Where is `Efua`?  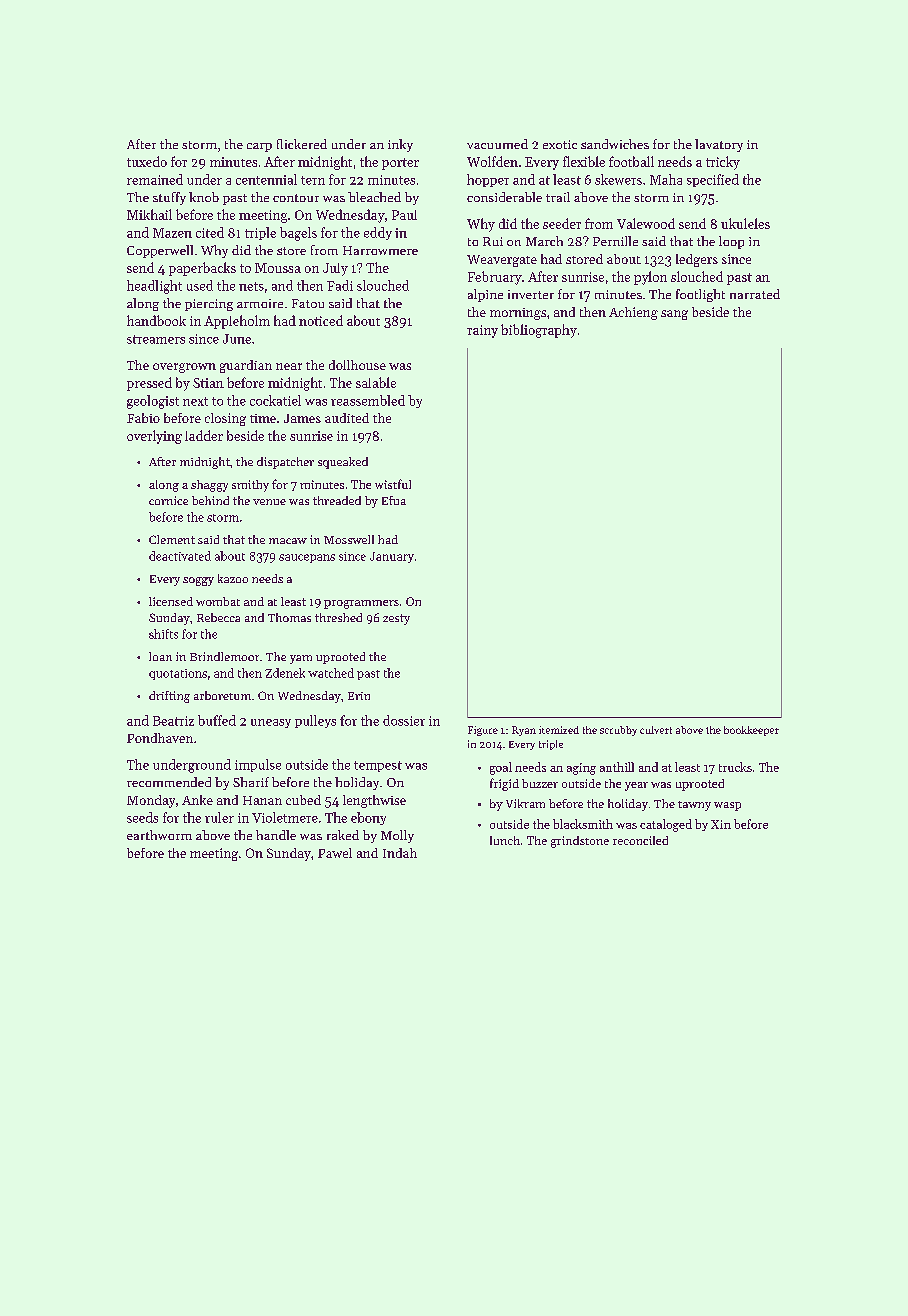 Efua is located at coordinates (394, 500).
